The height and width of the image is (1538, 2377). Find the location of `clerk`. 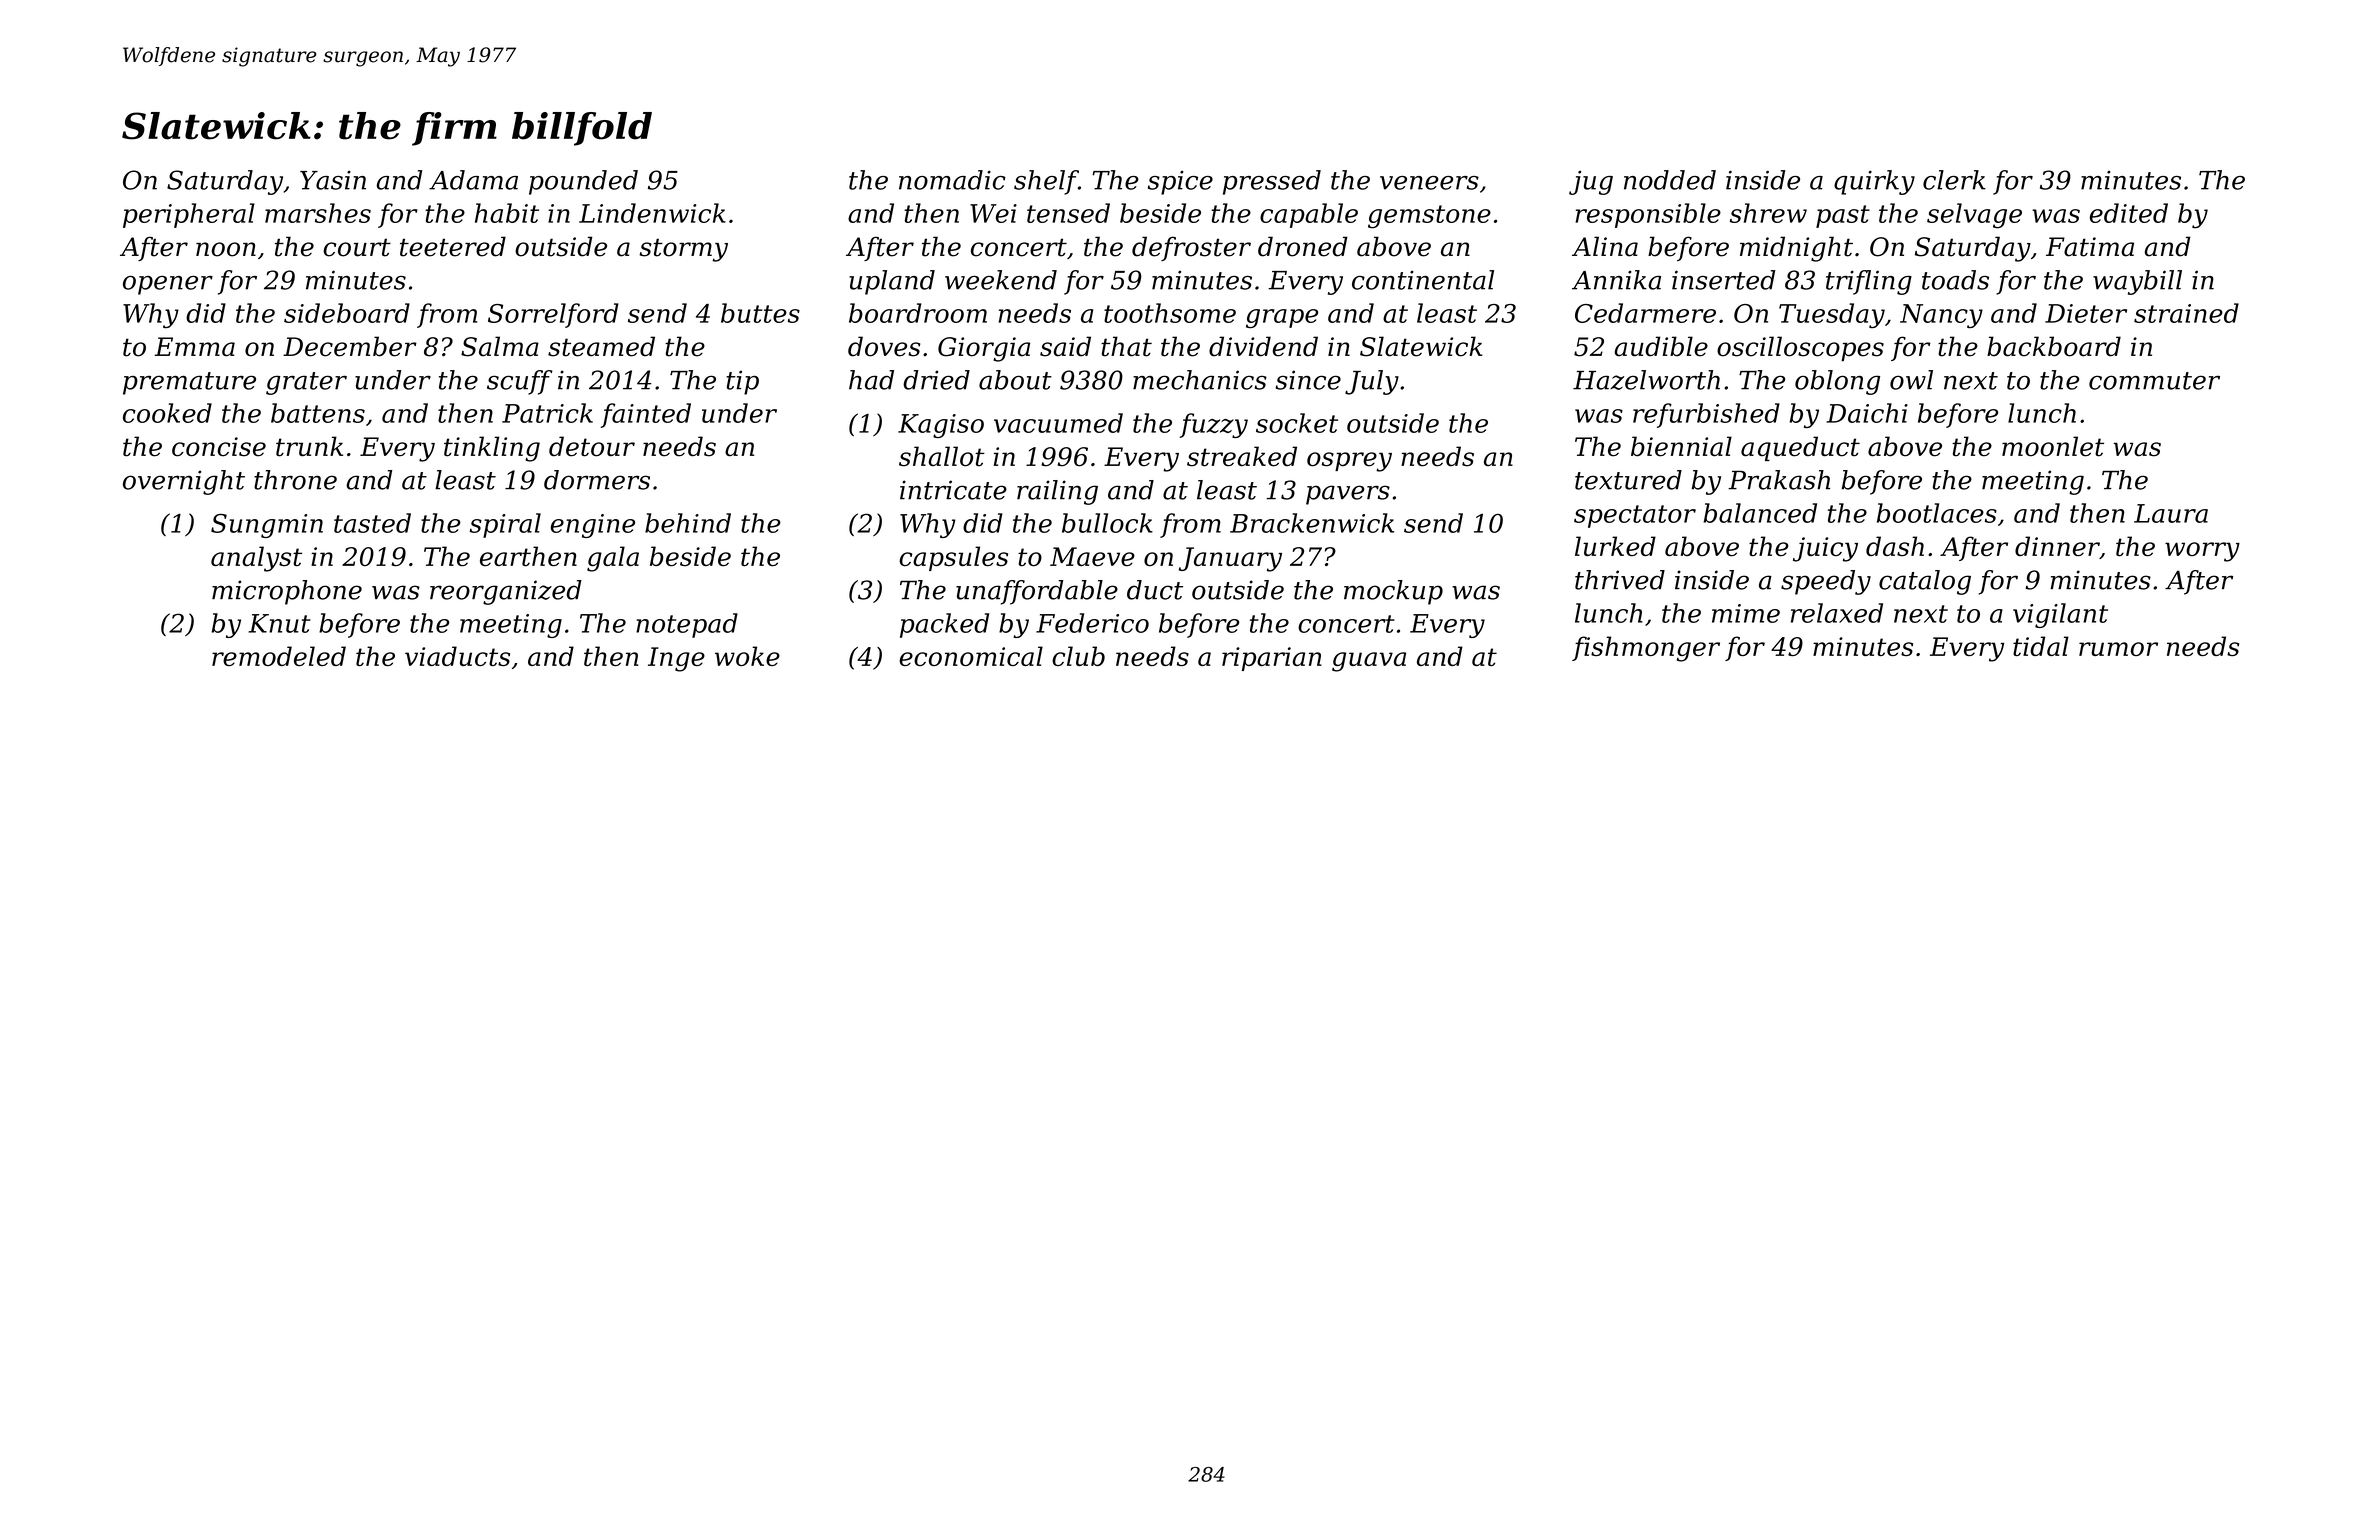

clerk is located at coordinates (1954, 180).
